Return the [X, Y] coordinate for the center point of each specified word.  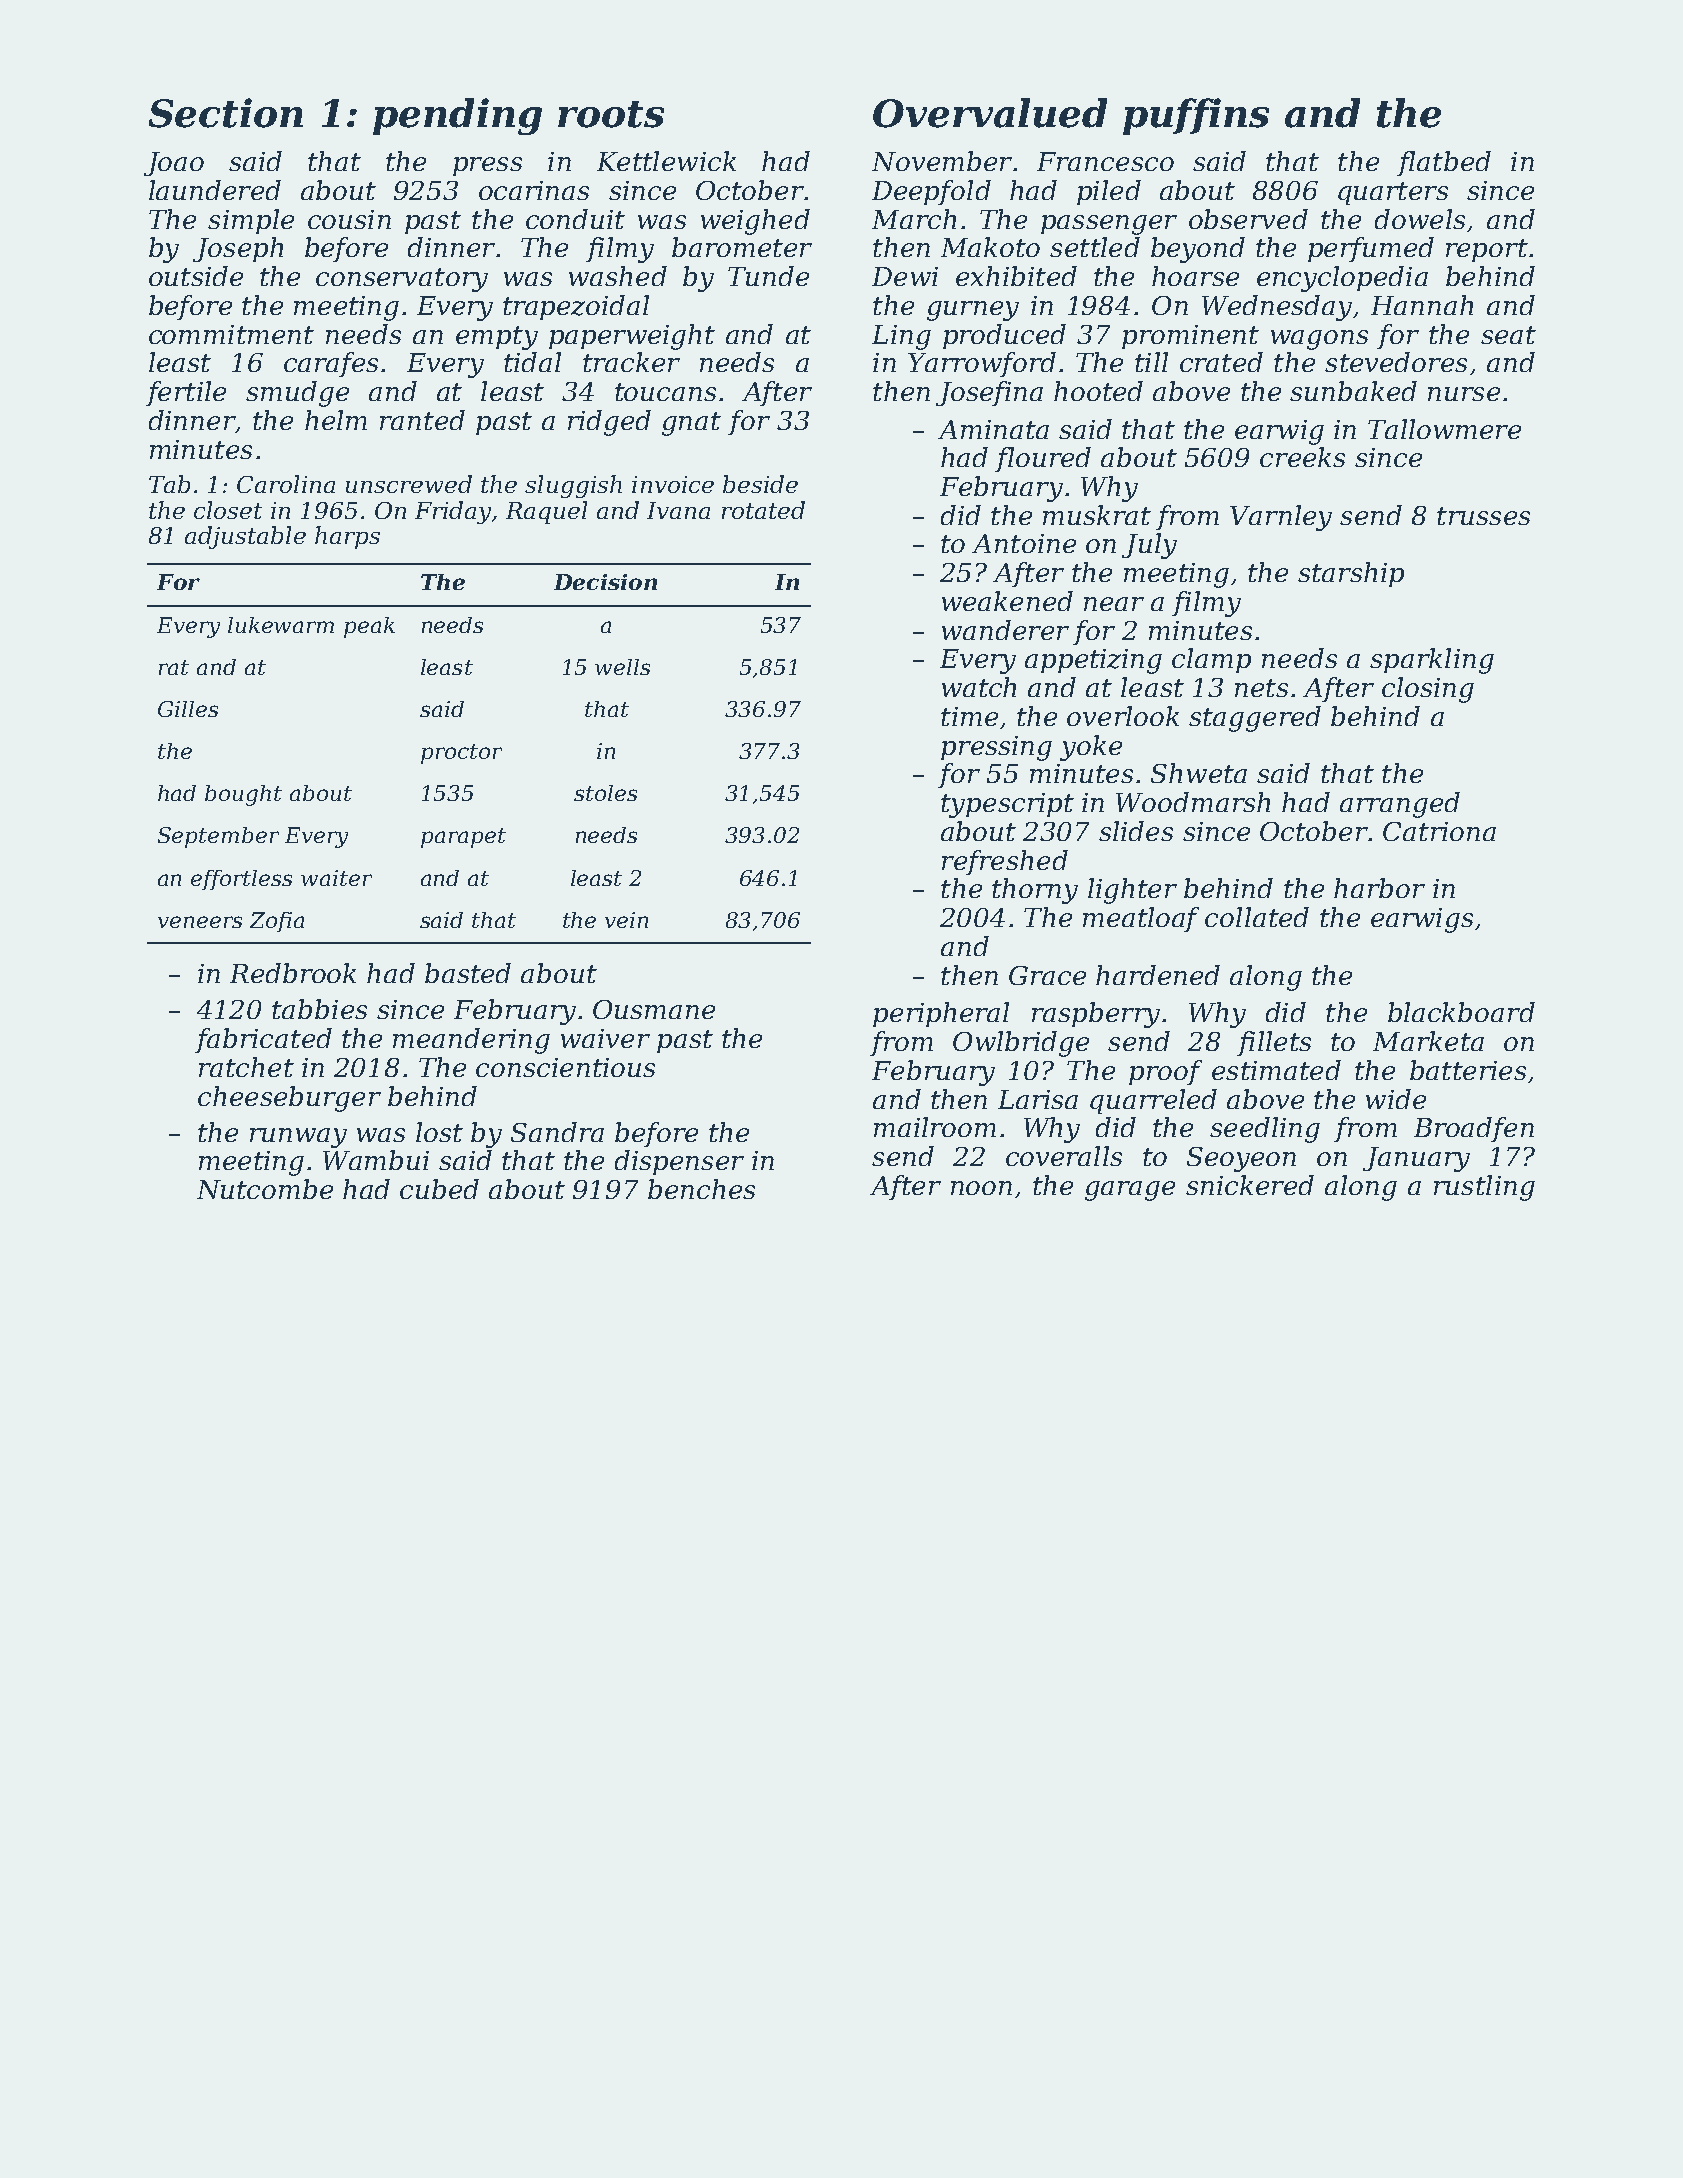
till [1151, 362]
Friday [453, 512]
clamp [1211, 660]
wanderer [1005, 630]
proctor [461, 754]
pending [457, 116]
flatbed [1444, 163]
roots [611, 114]
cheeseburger [289, 1099]
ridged [609, 423]
